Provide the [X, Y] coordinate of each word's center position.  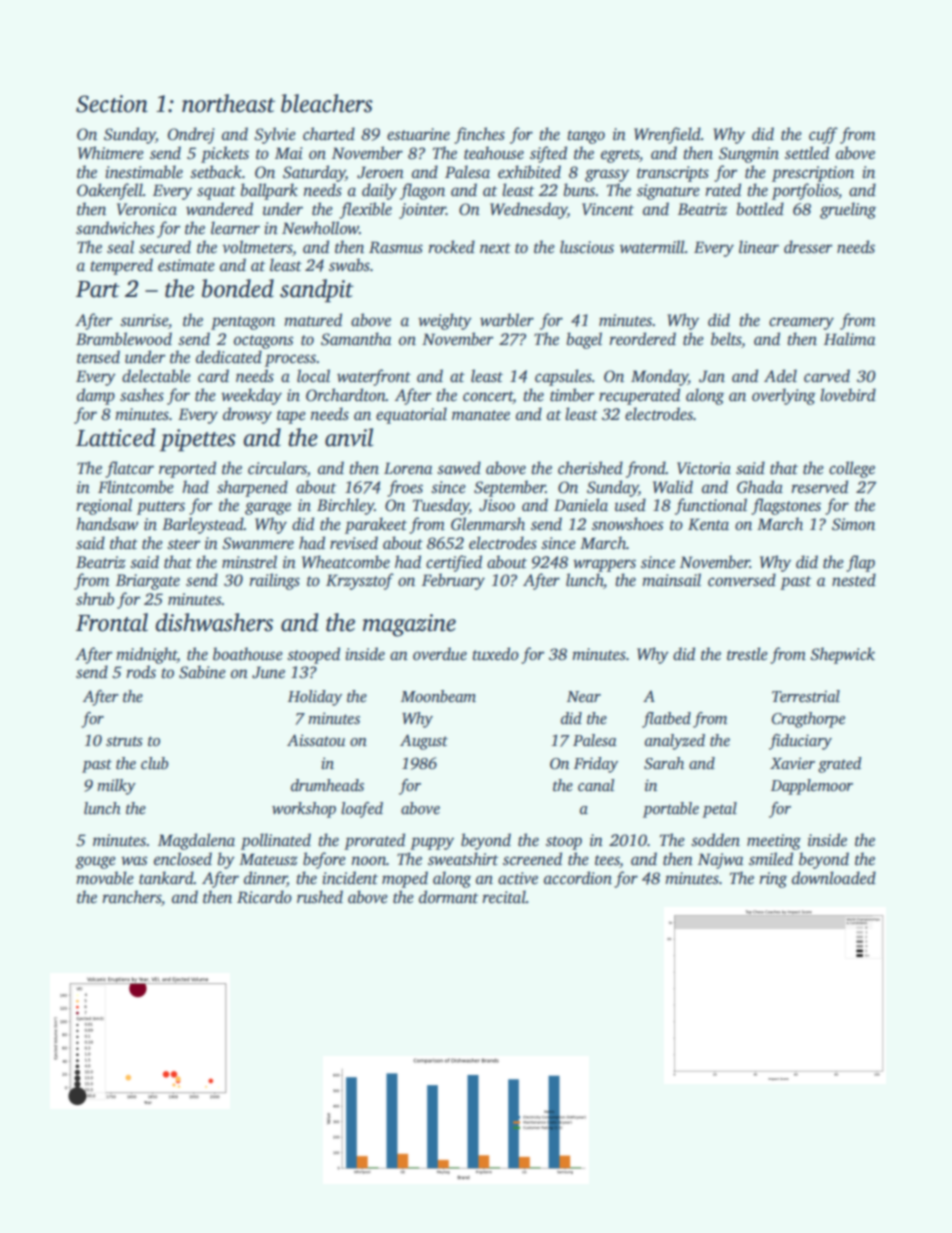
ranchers [131, 897]
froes [405, 488]
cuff [823, 135]
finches [479, 135]
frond [646, 469]
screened [532, 859]
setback [216, 172]
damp [96, 396]
